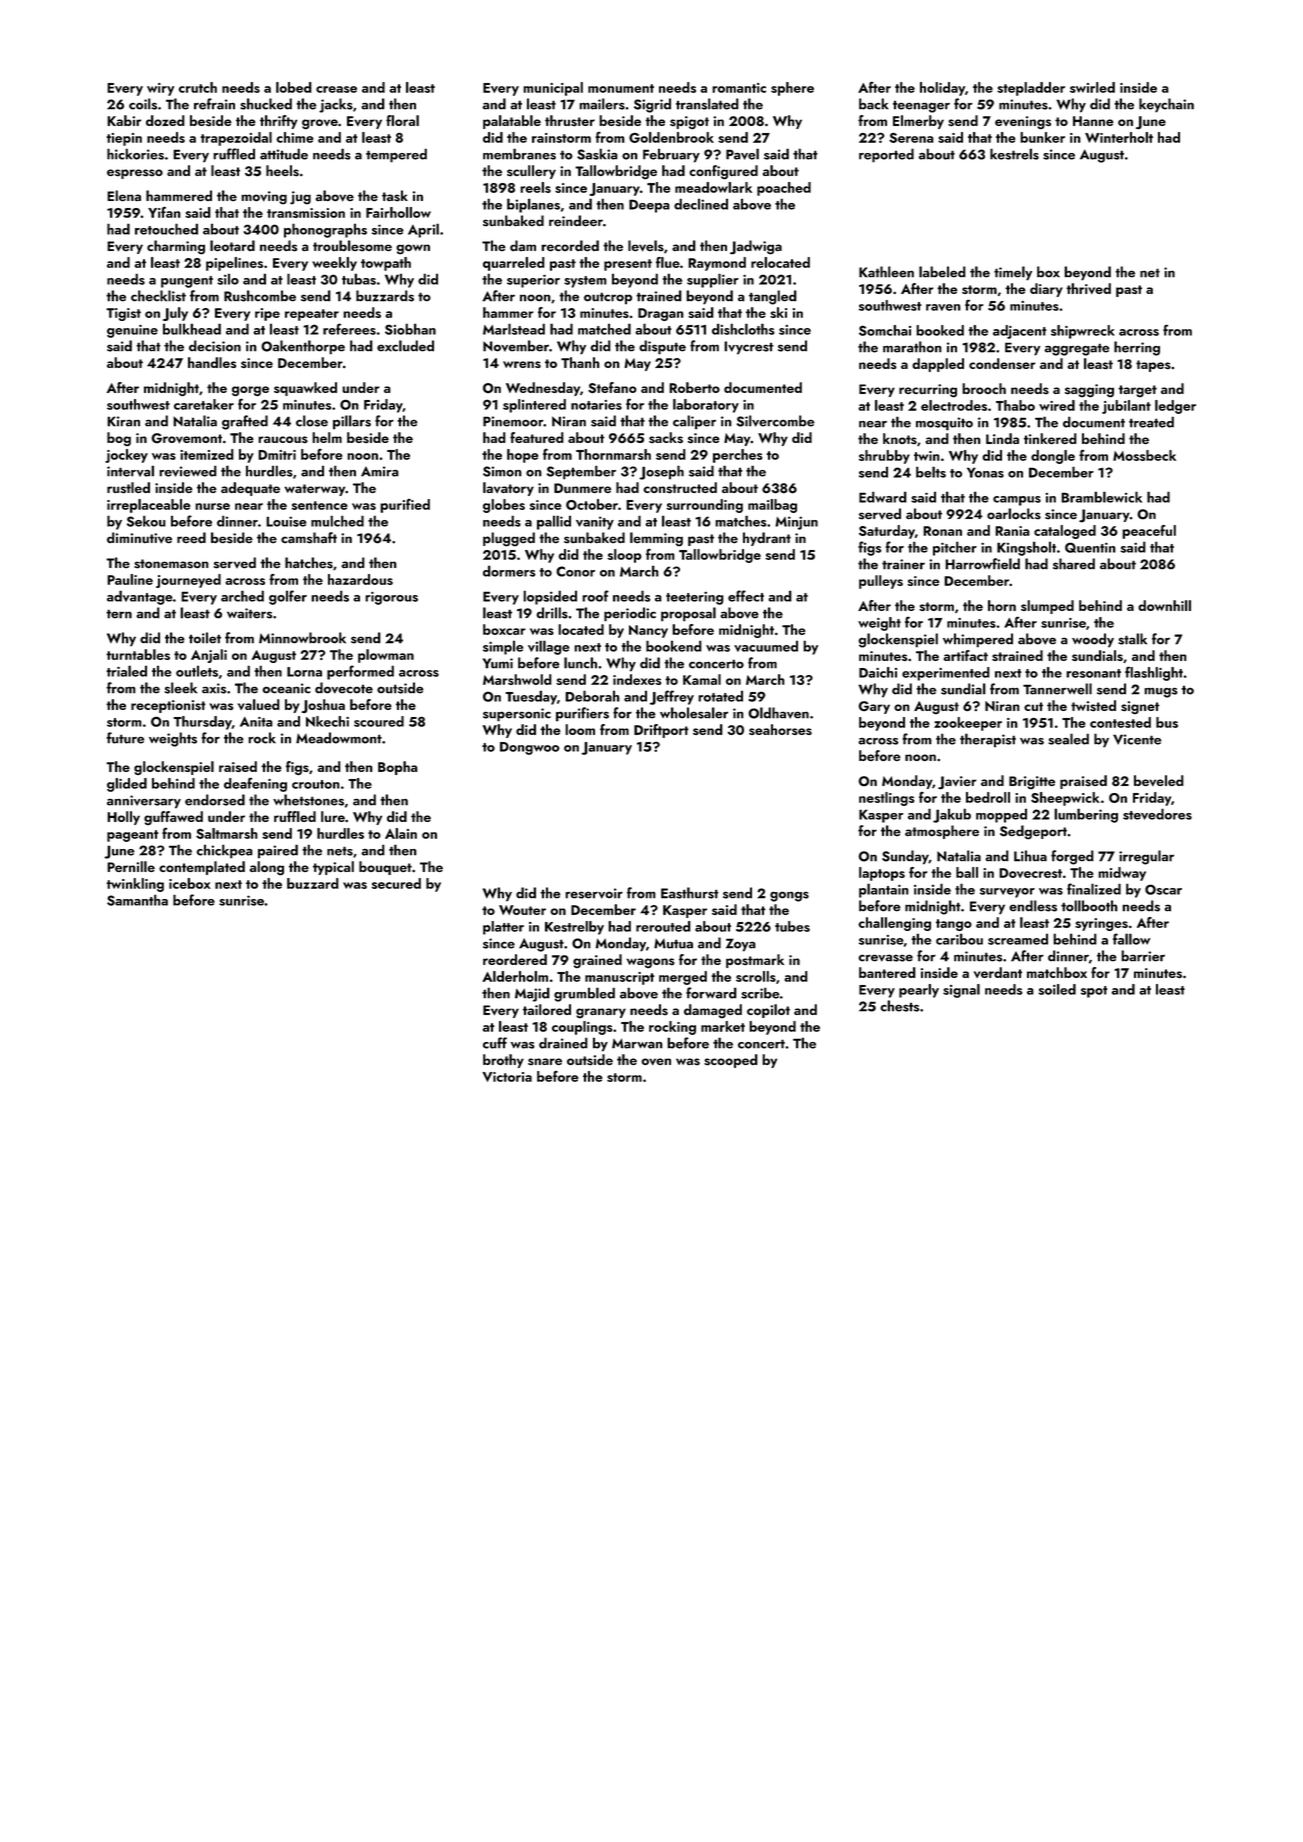 The width and height of the page is (1303, 1842). What do you see at coordinates (1014, 154) in the page?
I see `kestrels` at bounding box center [1014, 154].
